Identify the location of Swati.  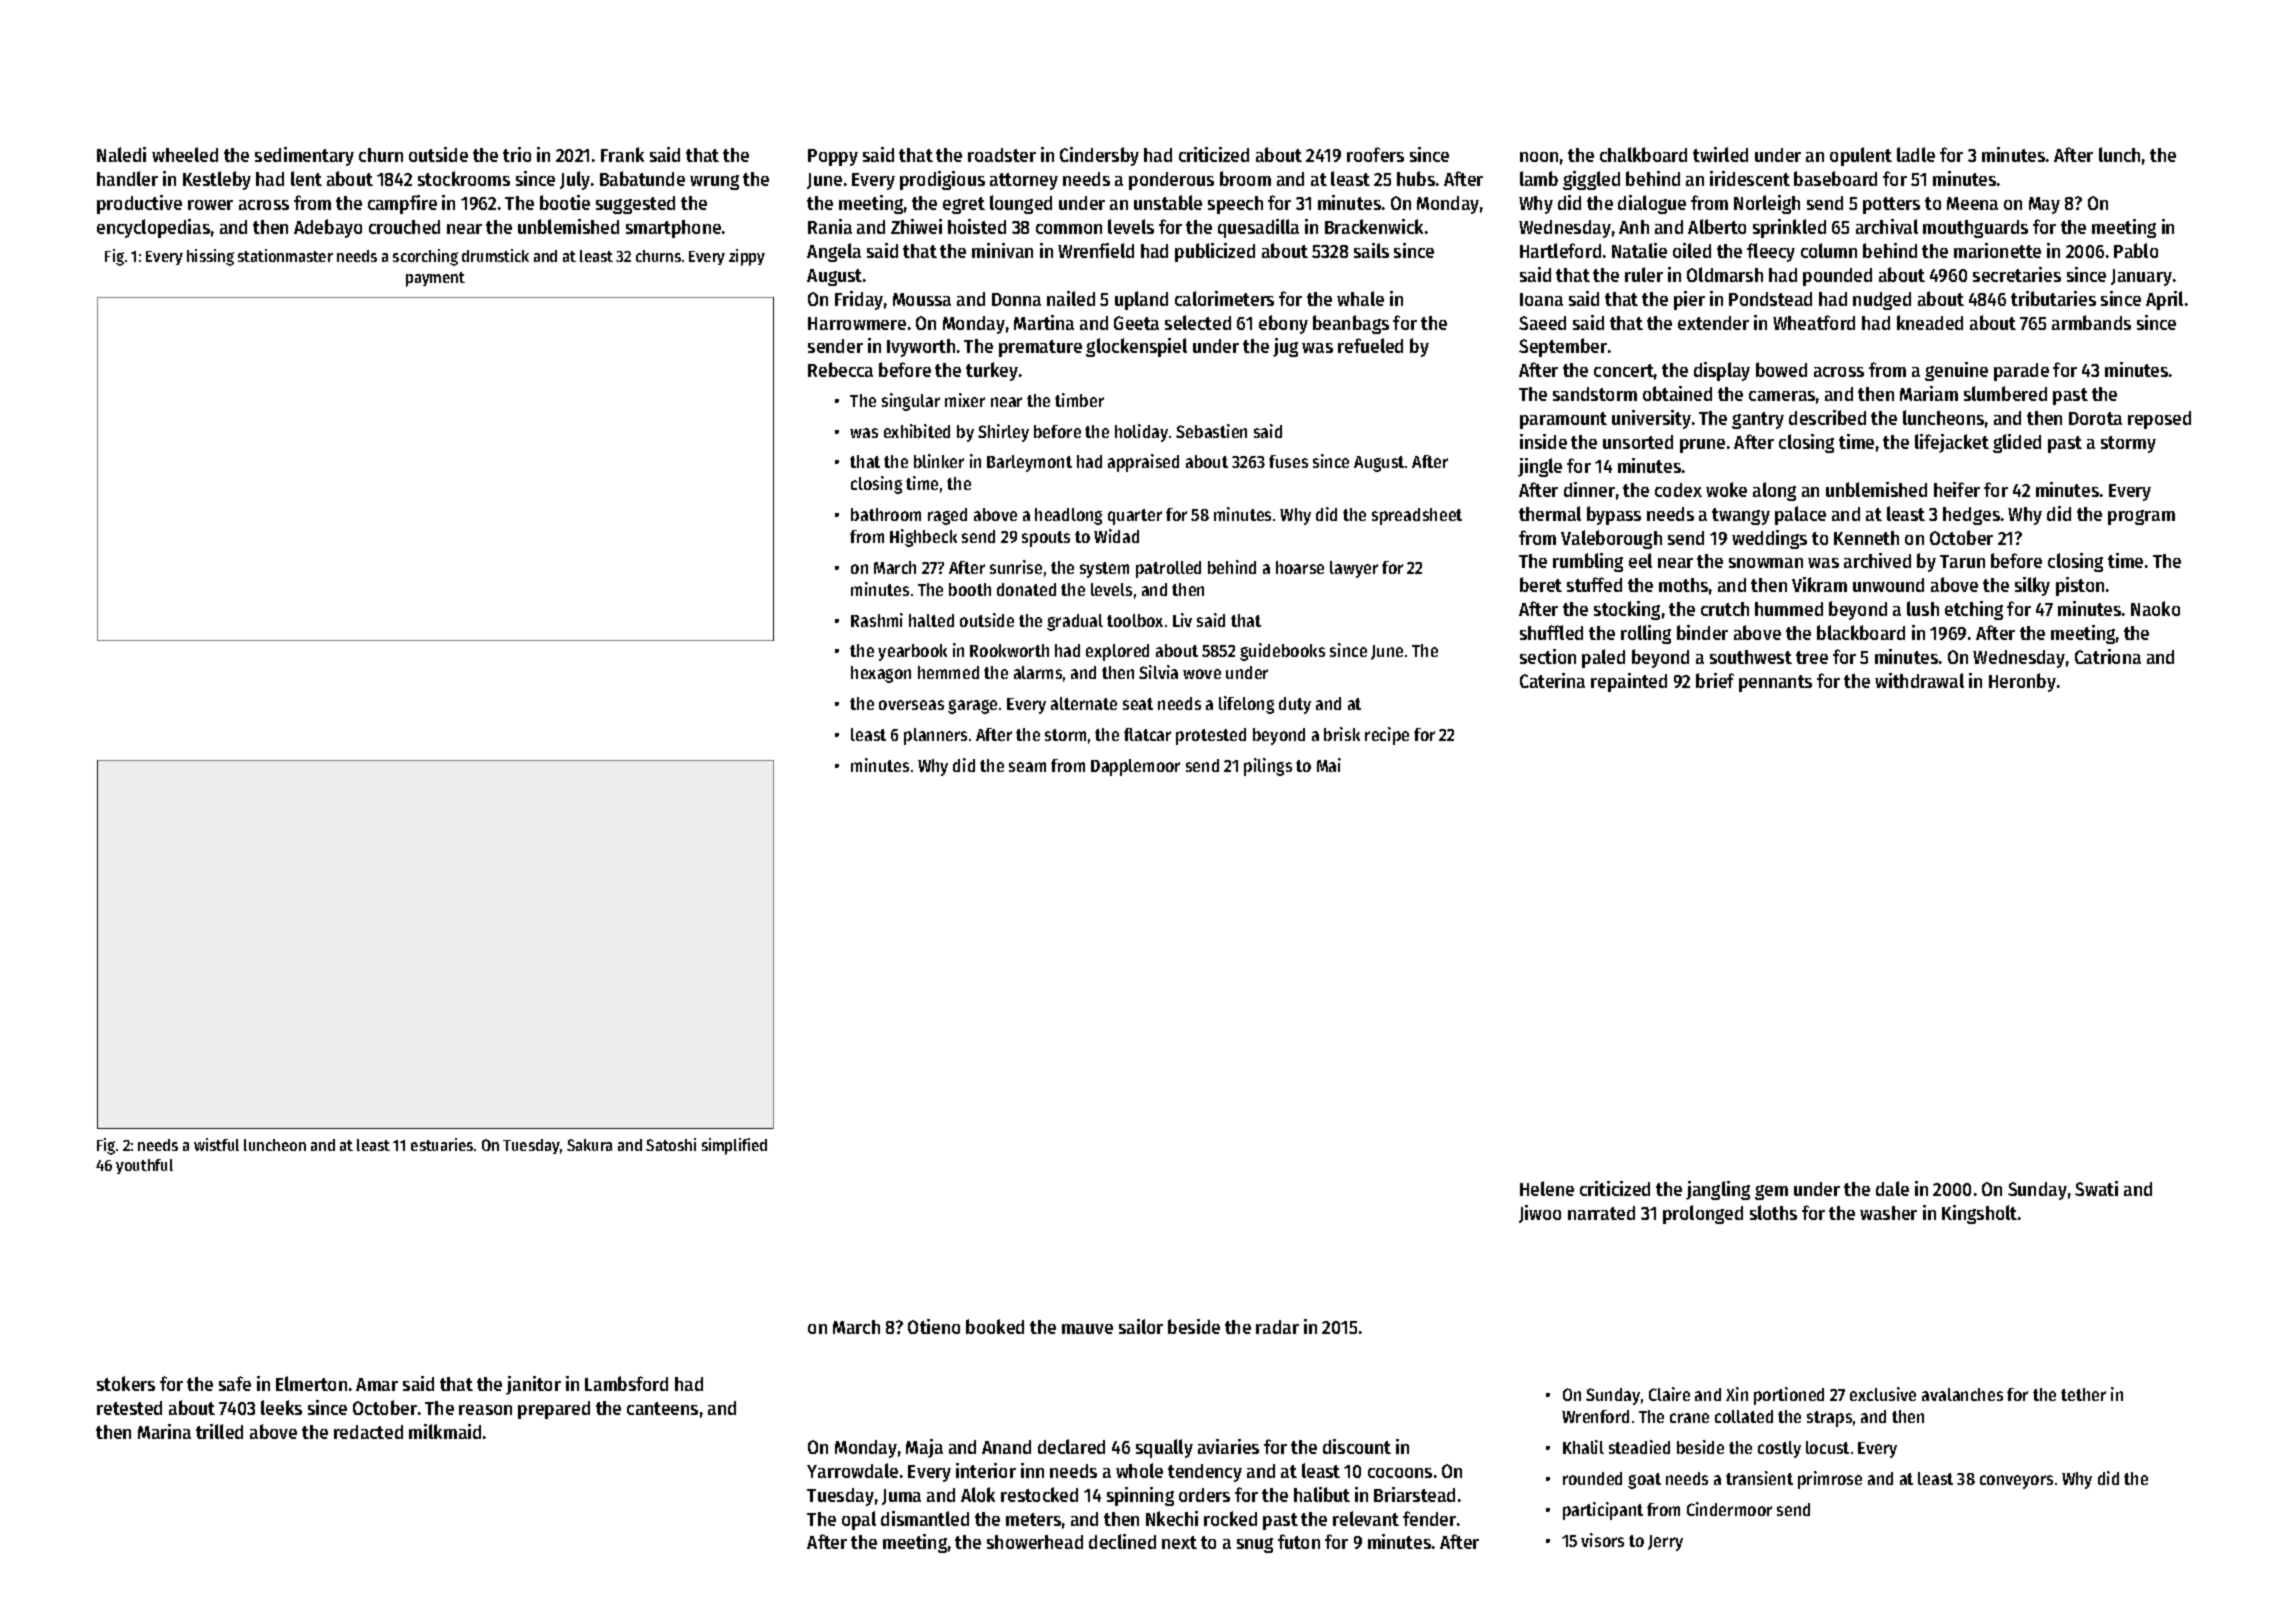
(2096, 1188).
